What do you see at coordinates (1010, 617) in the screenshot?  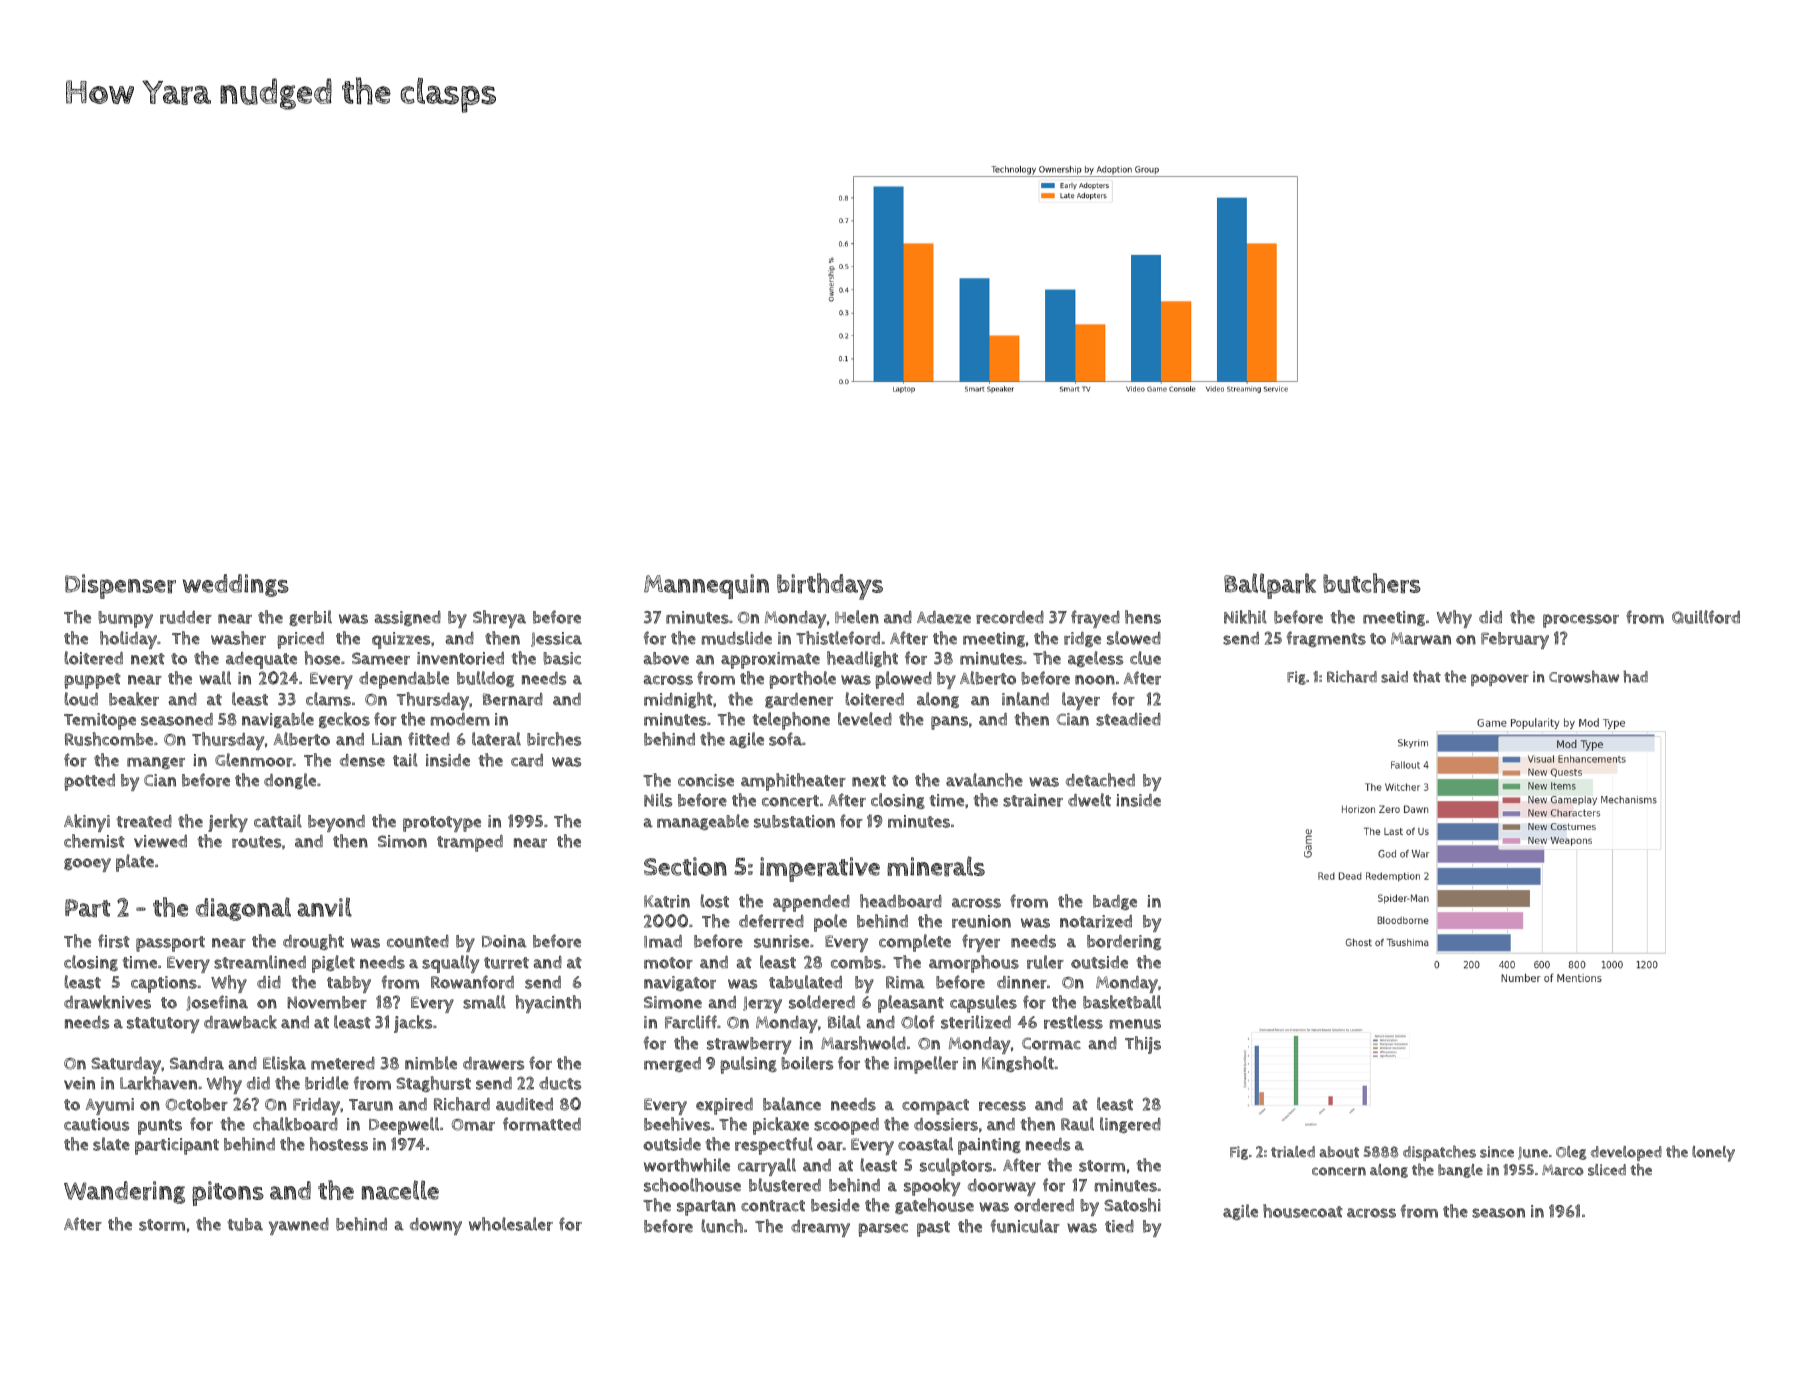 I see `recorded` at bounding box center [1010, 617].
